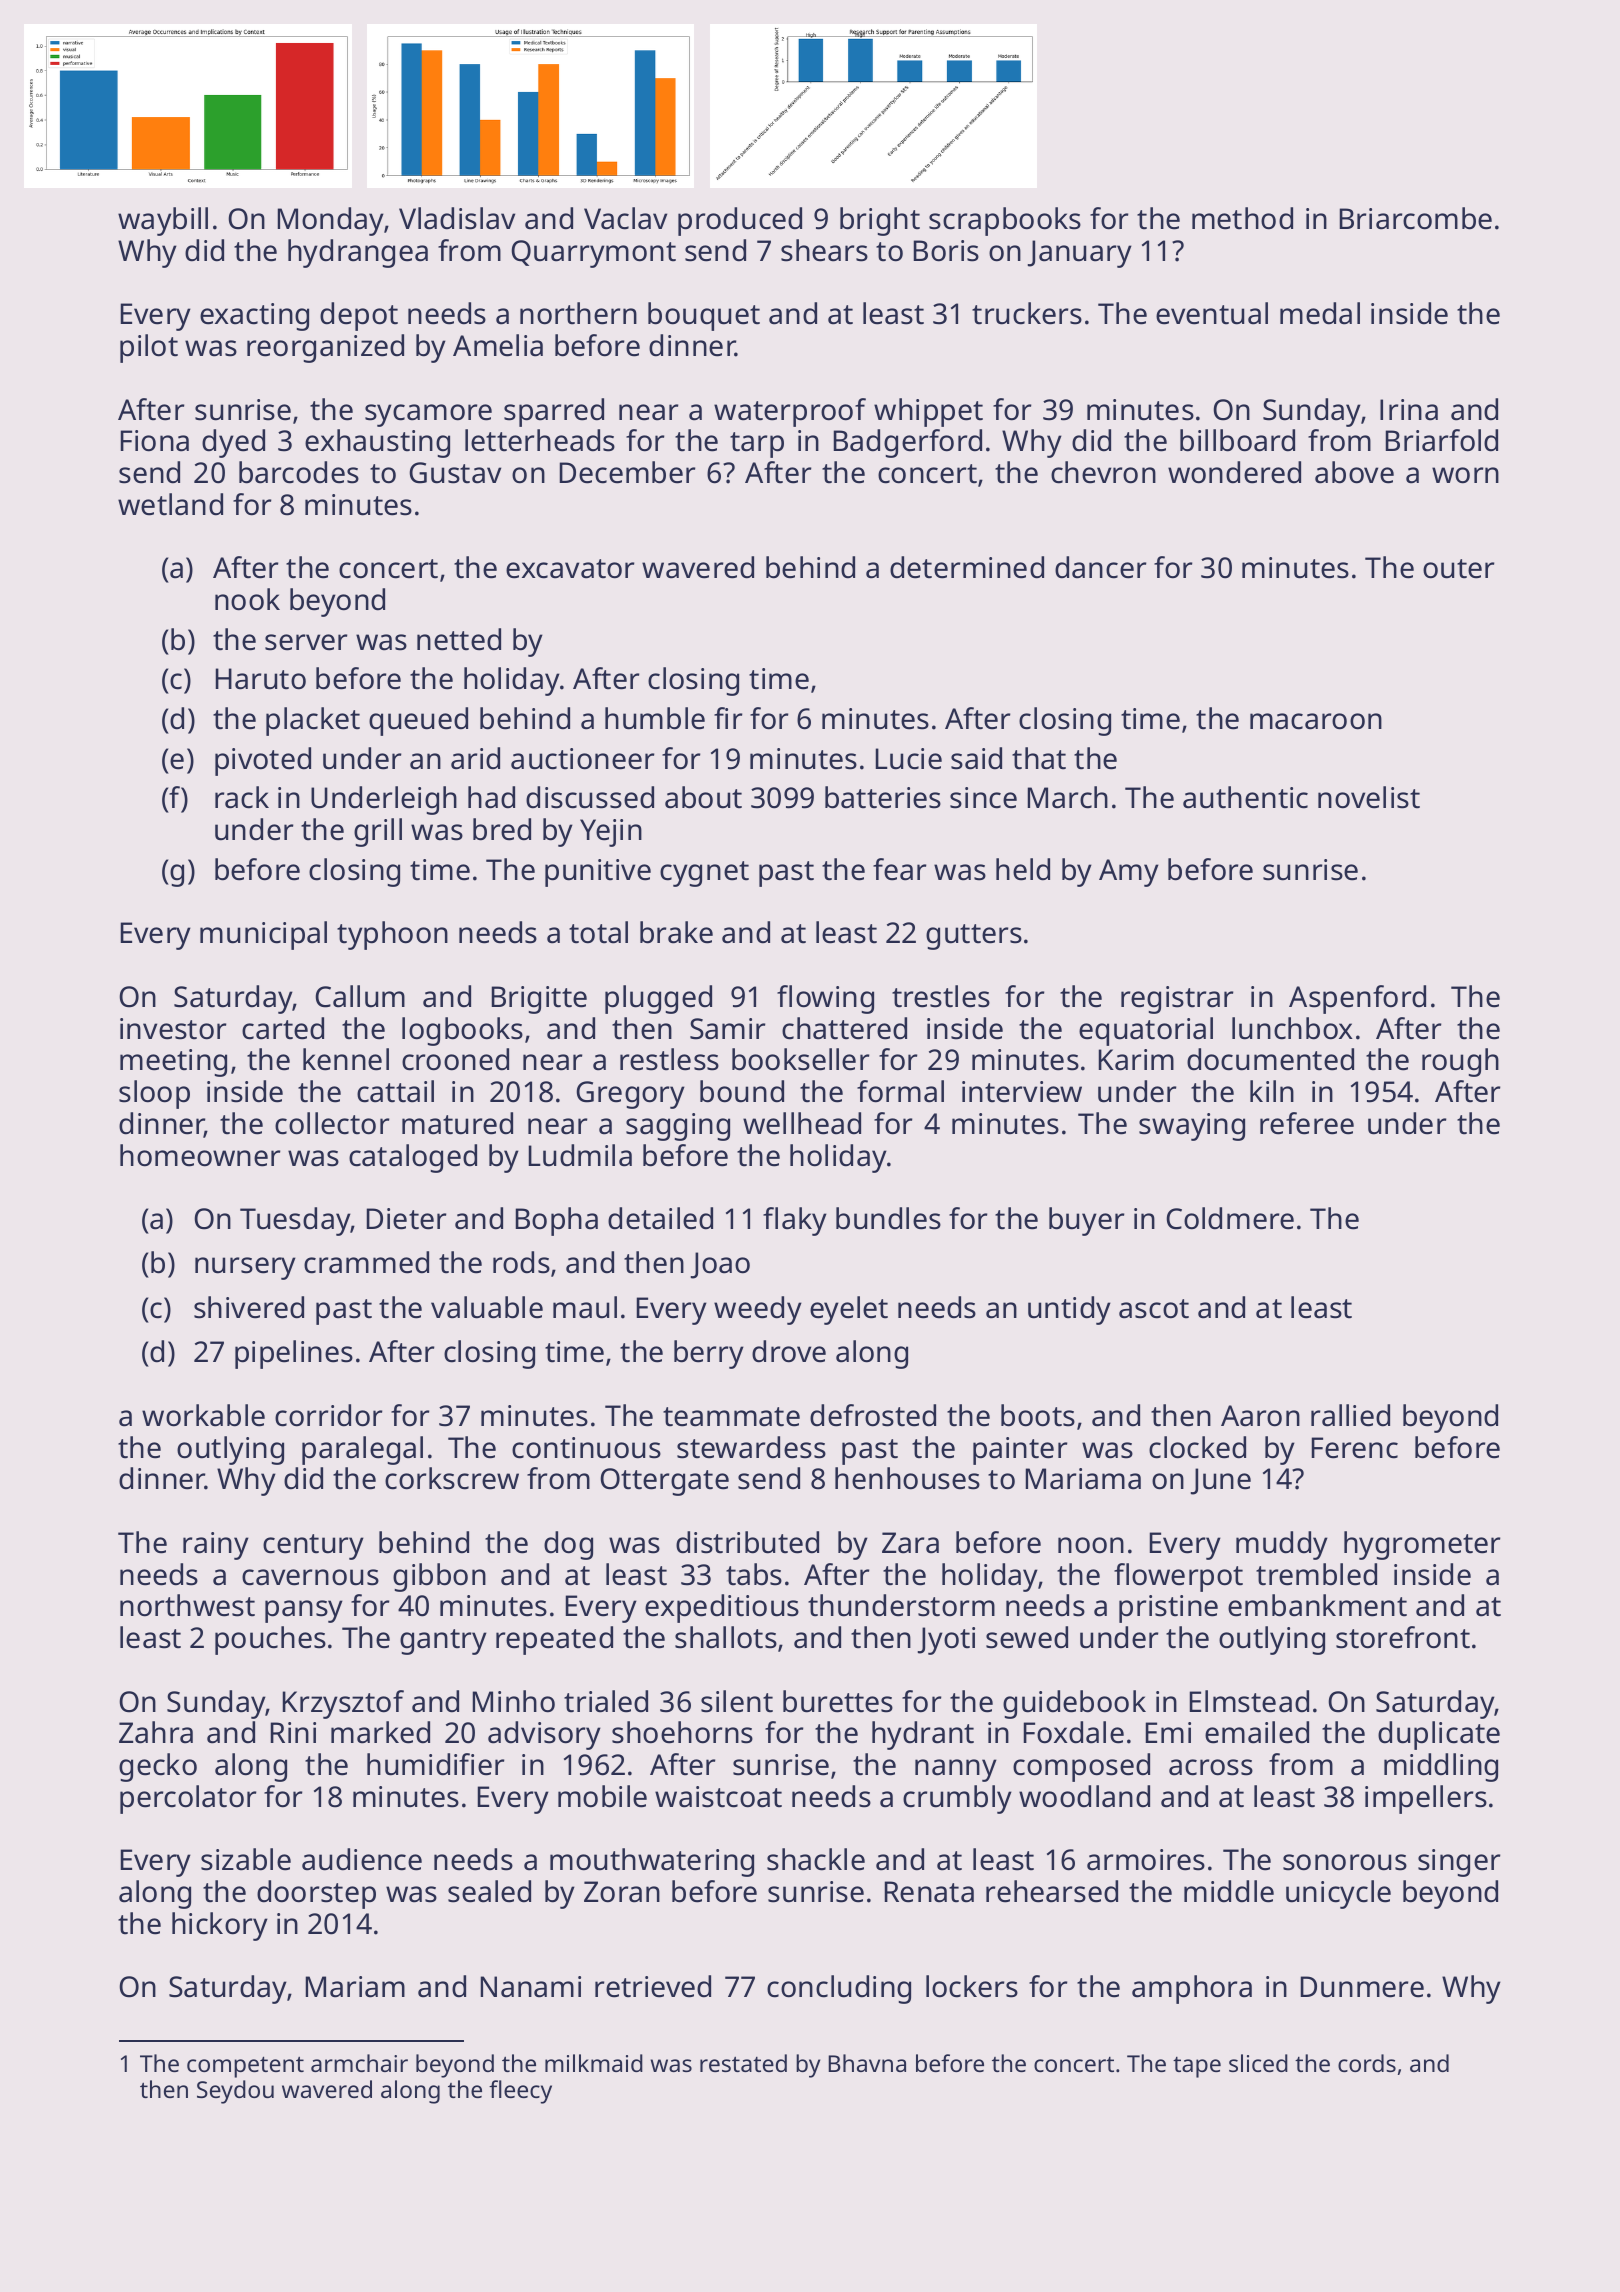  I want to click on Amy, so click(1129, 873).
